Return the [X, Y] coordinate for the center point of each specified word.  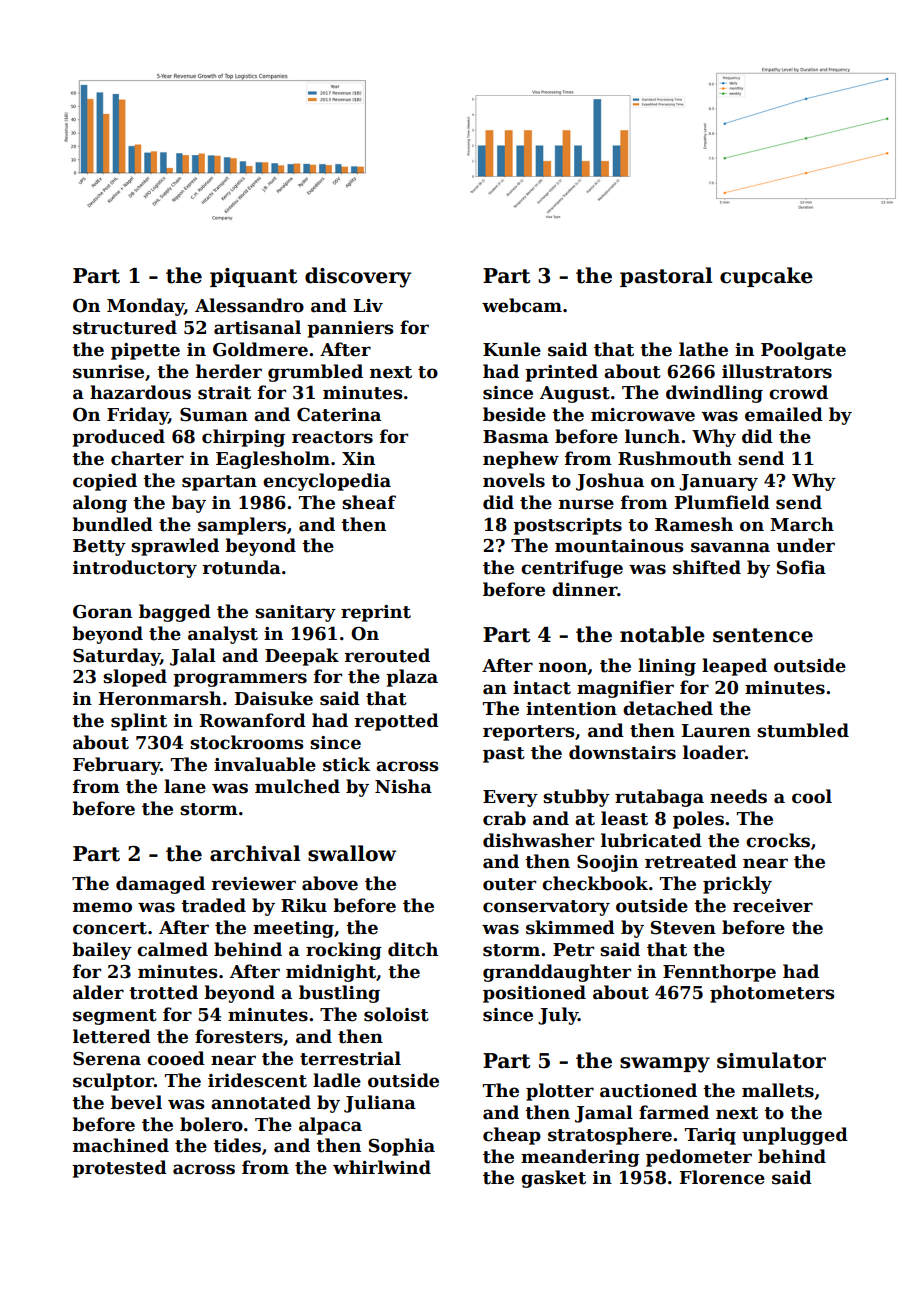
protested [119, 1169]
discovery [358, 277]
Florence [722, 1177]
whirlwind [382, 1167]
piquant [254, 277]
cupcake [766, 277]
